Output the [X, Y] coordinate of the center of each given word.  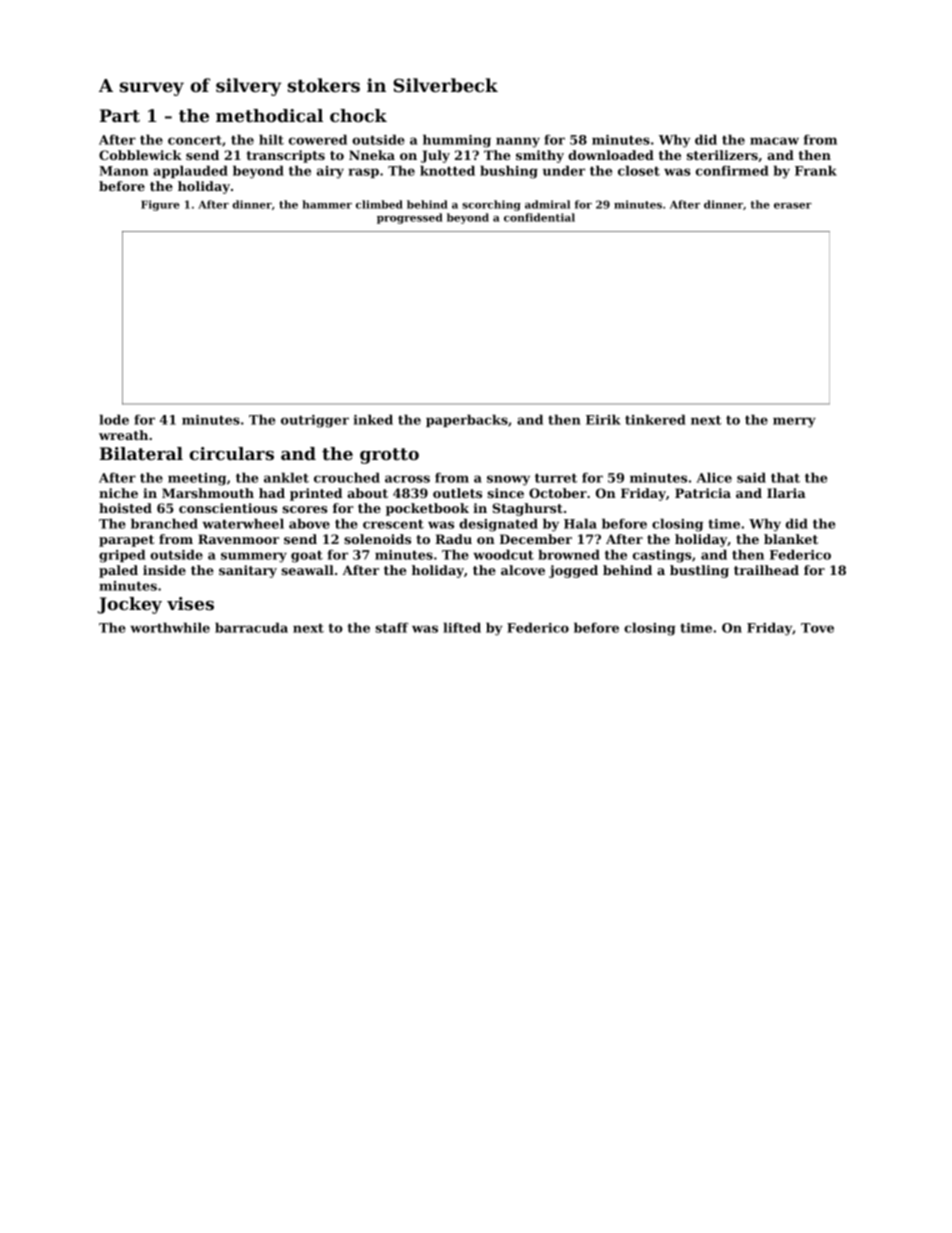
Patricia [703, 493]
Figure [160, 205]
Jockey [129, 605]
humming [457, 141]
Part [120, 115]
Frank [816, 170]
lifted [462, 627]
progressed [410, 218]
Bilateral [141, 453]
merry [794, 422]
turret [556, 478]
